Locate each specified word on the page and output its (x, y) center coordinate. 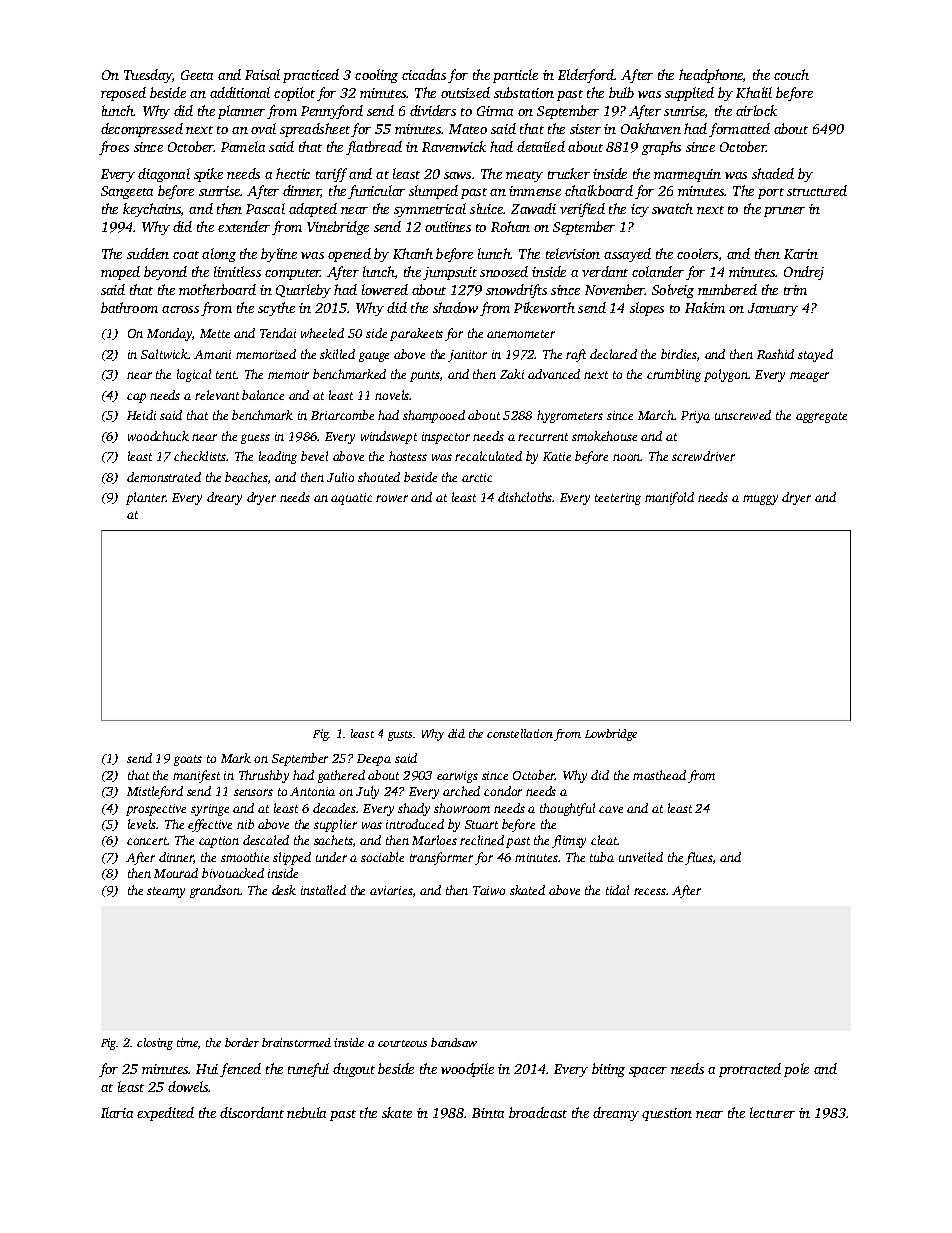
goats (188, 760)
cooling (376, 76)
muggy (760, 500)
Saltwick (164, 354)
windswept (389, 437)
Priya (695, 417)
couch (791, 74)
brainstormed (296, 1042)
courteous (402, 1043)
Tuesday (148, 76)
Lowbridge (611, 735)
